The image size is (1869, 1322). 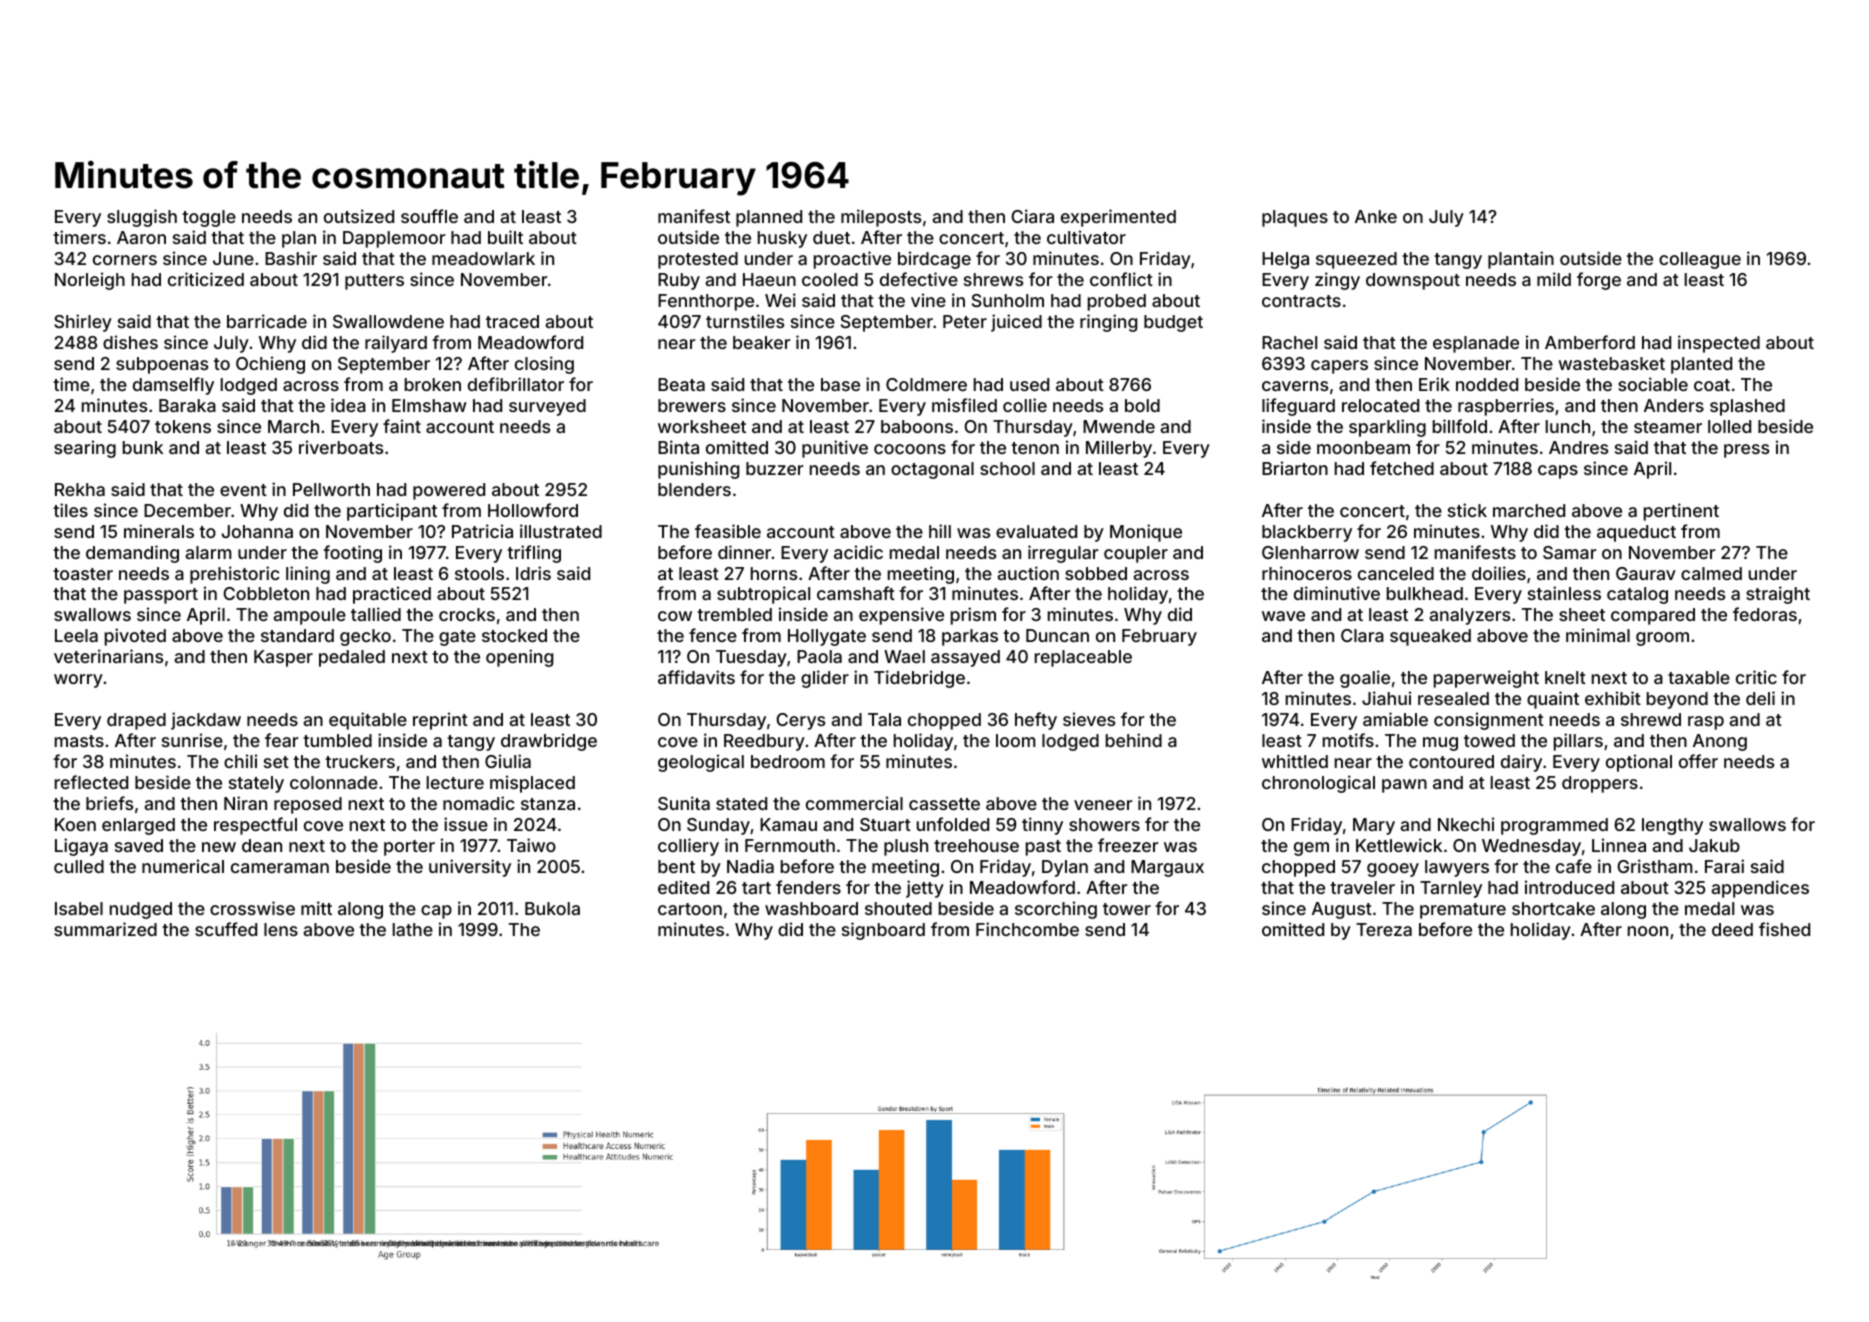 What do you see at coordinates (455, 782) in the screenshot?
I see `lecture` at bounding box center [455, 782].
